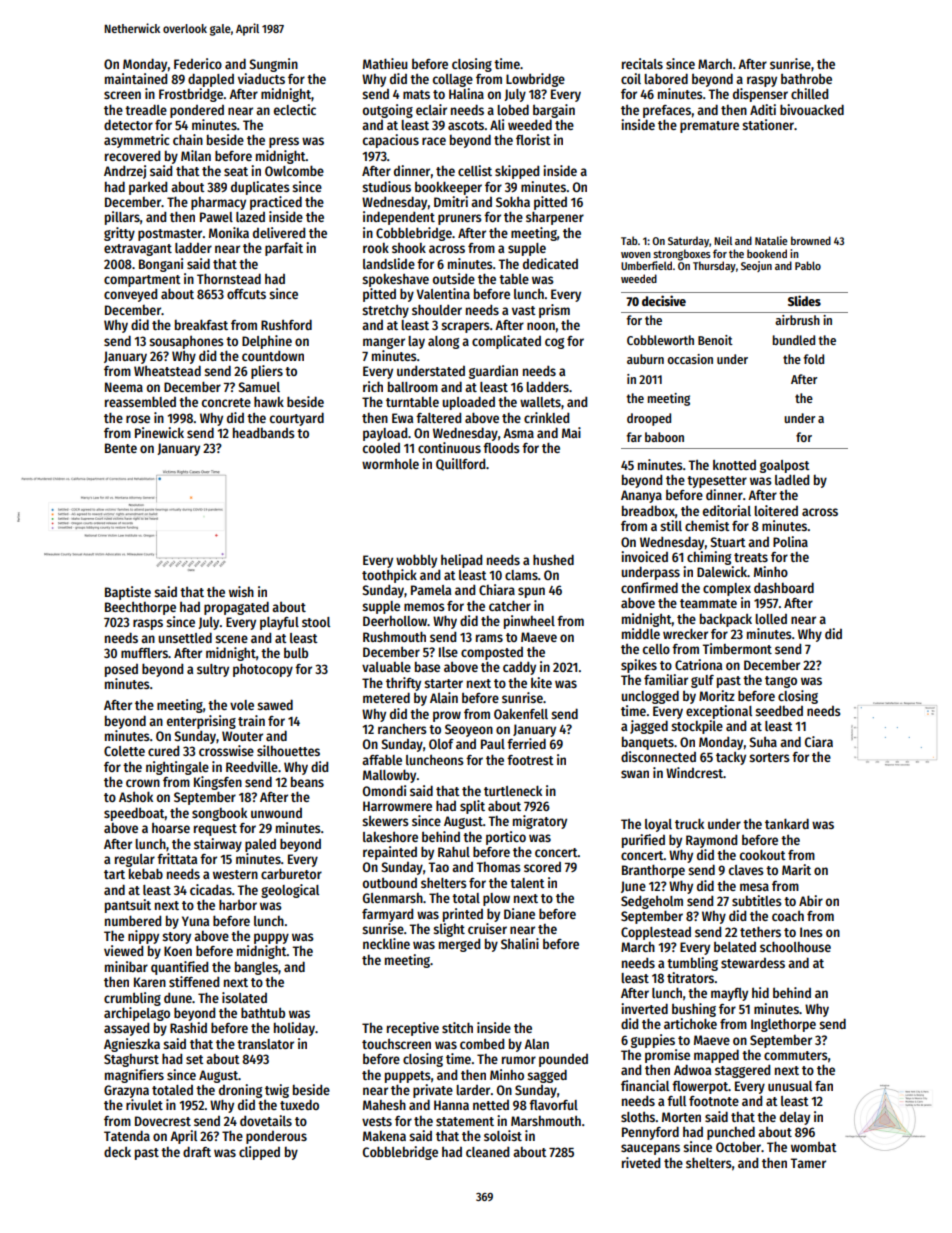 Image resolution: width=952 pixels, height=1233 pixels. I want to click on Lowbridge, so click(535, 80).
